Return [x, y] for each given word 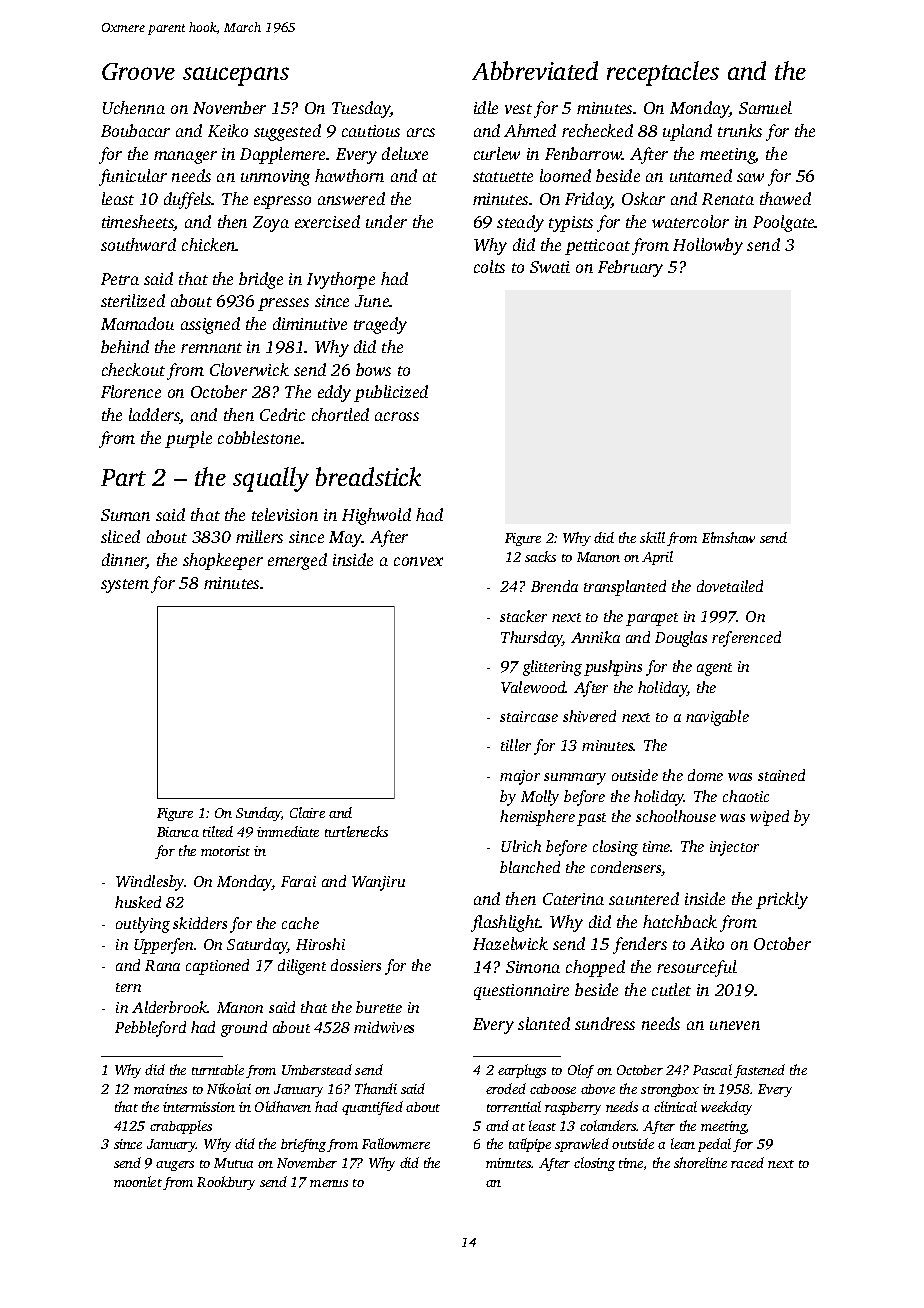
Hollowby [708, 246]
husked [138, 902]
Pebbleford [150, 1029]
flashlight [505, 923]
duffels [188, 200]
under [386, 221]
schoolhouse [676, 816]
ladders [154, 416]
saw [750, 177]
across [397, 416]
